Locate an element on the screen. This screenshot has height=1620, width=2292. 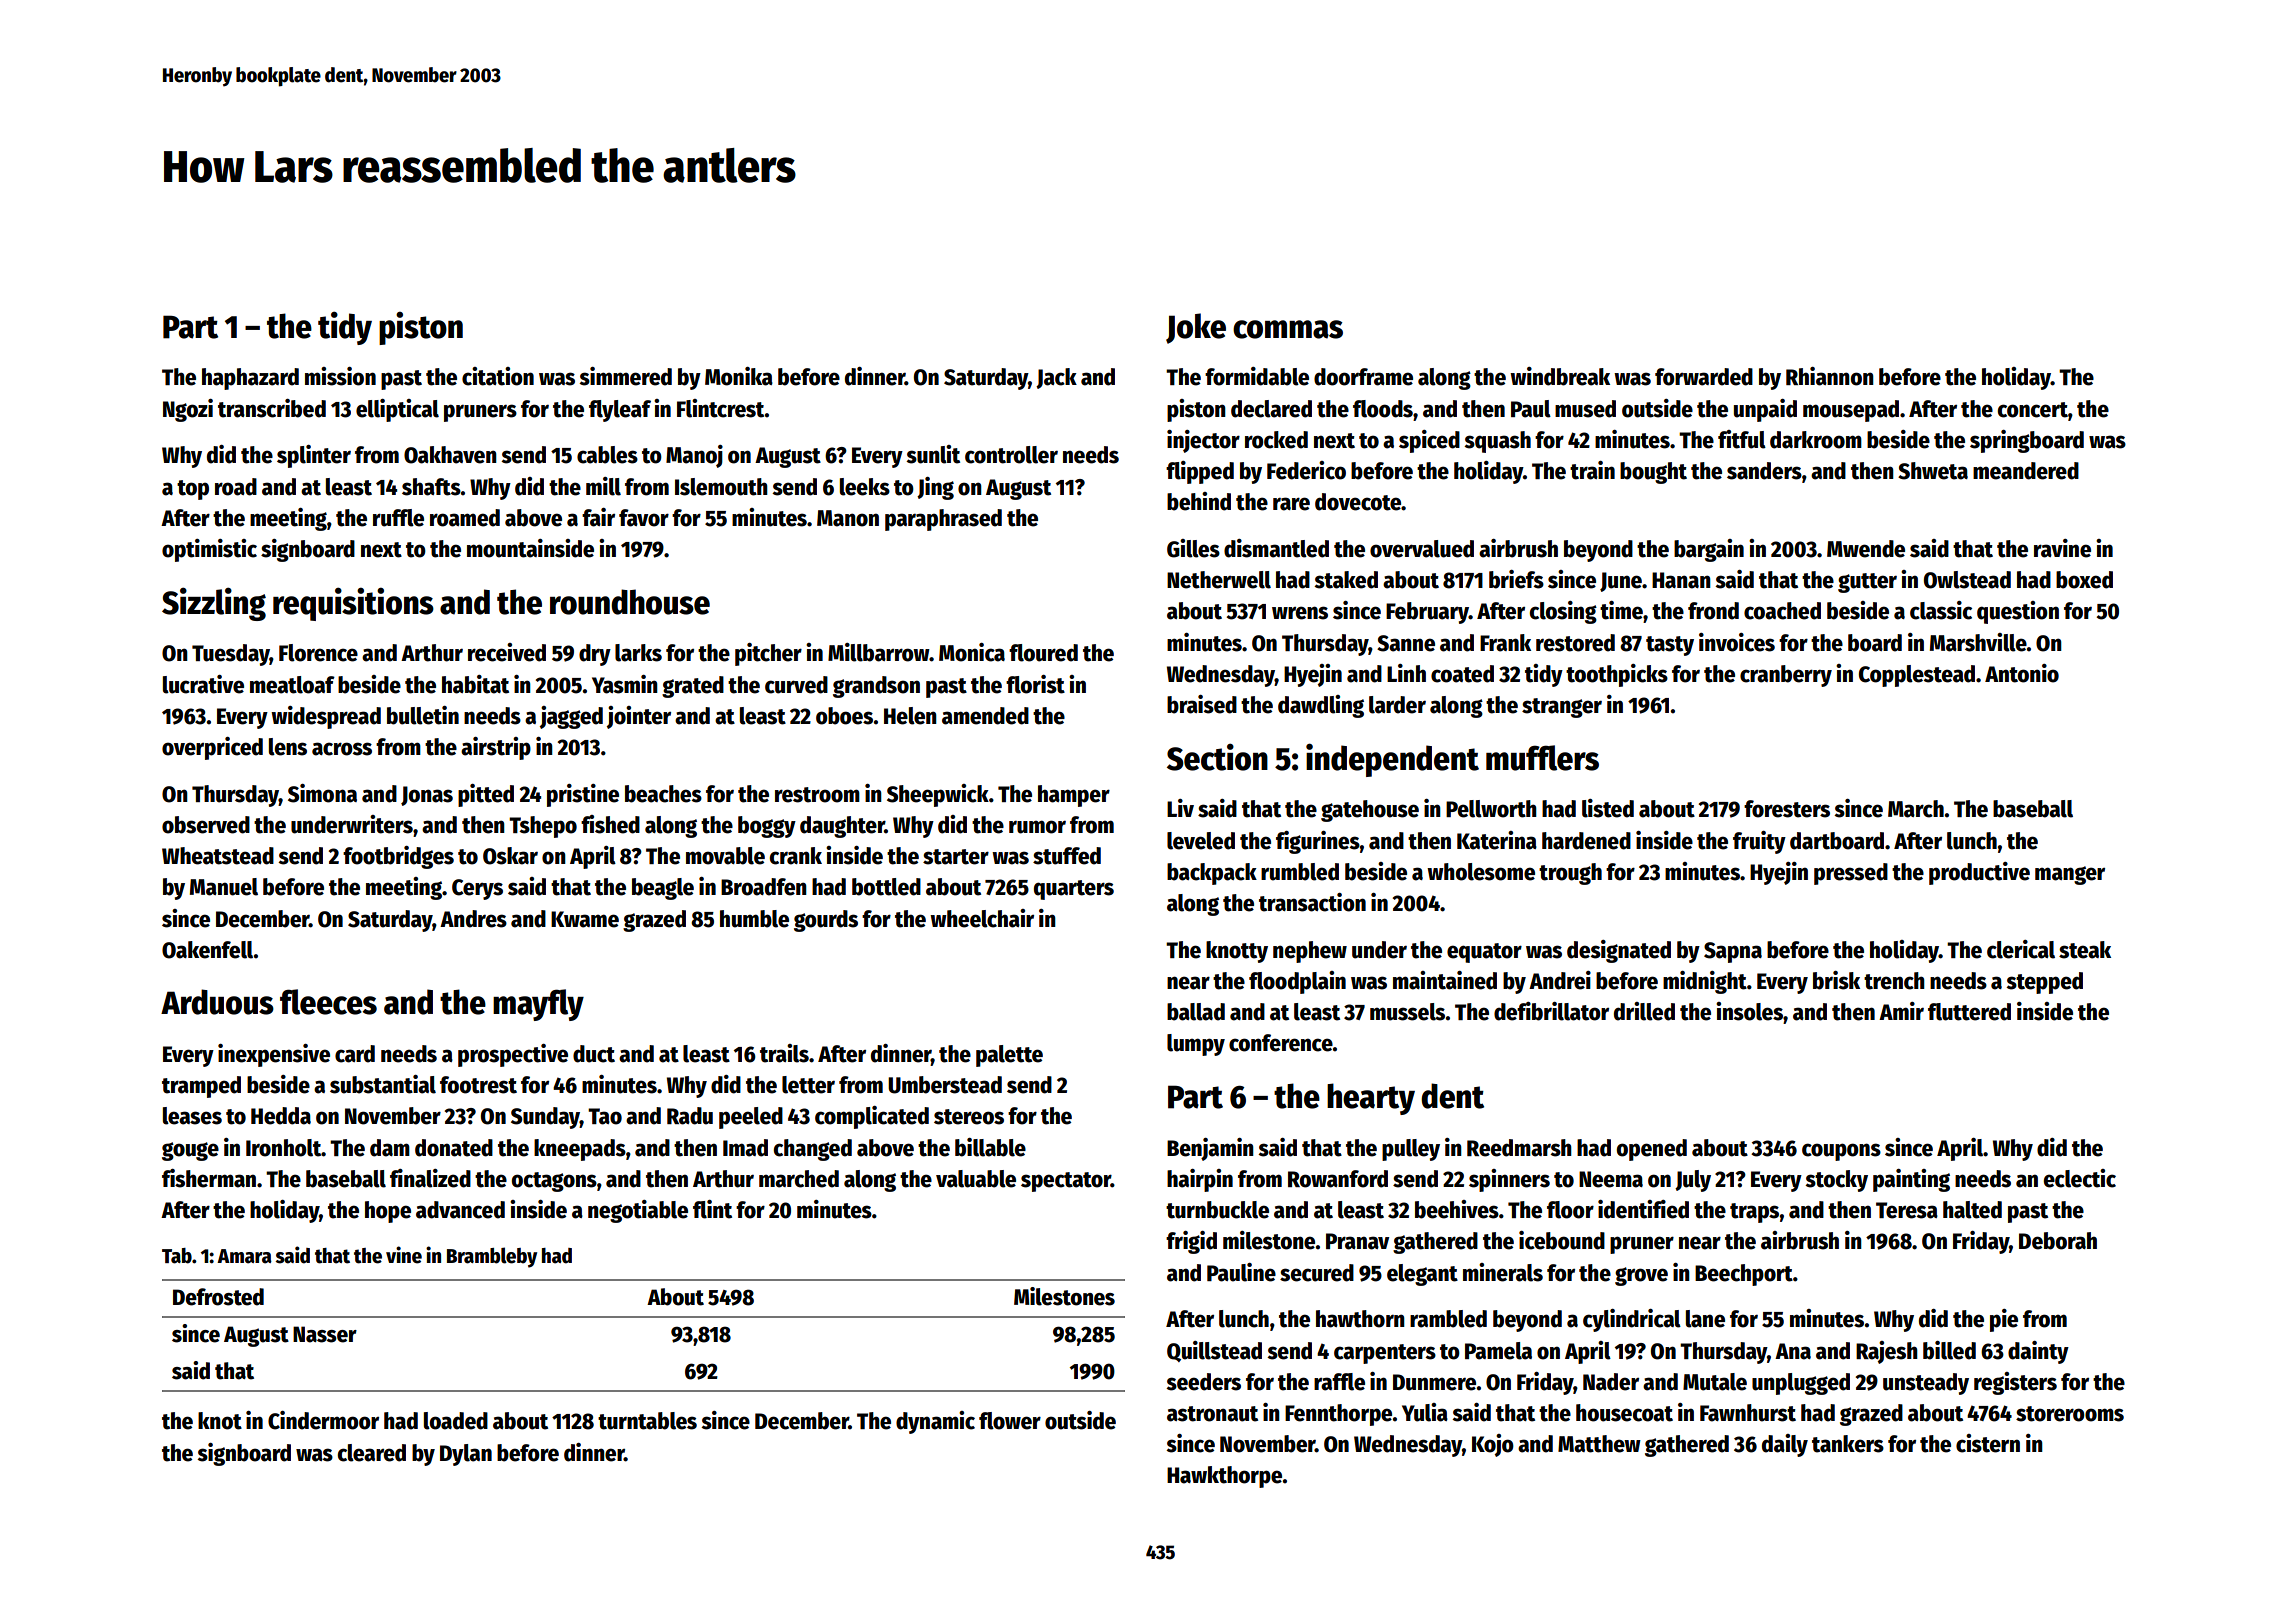
mission is located at coordinates (340, 376).
